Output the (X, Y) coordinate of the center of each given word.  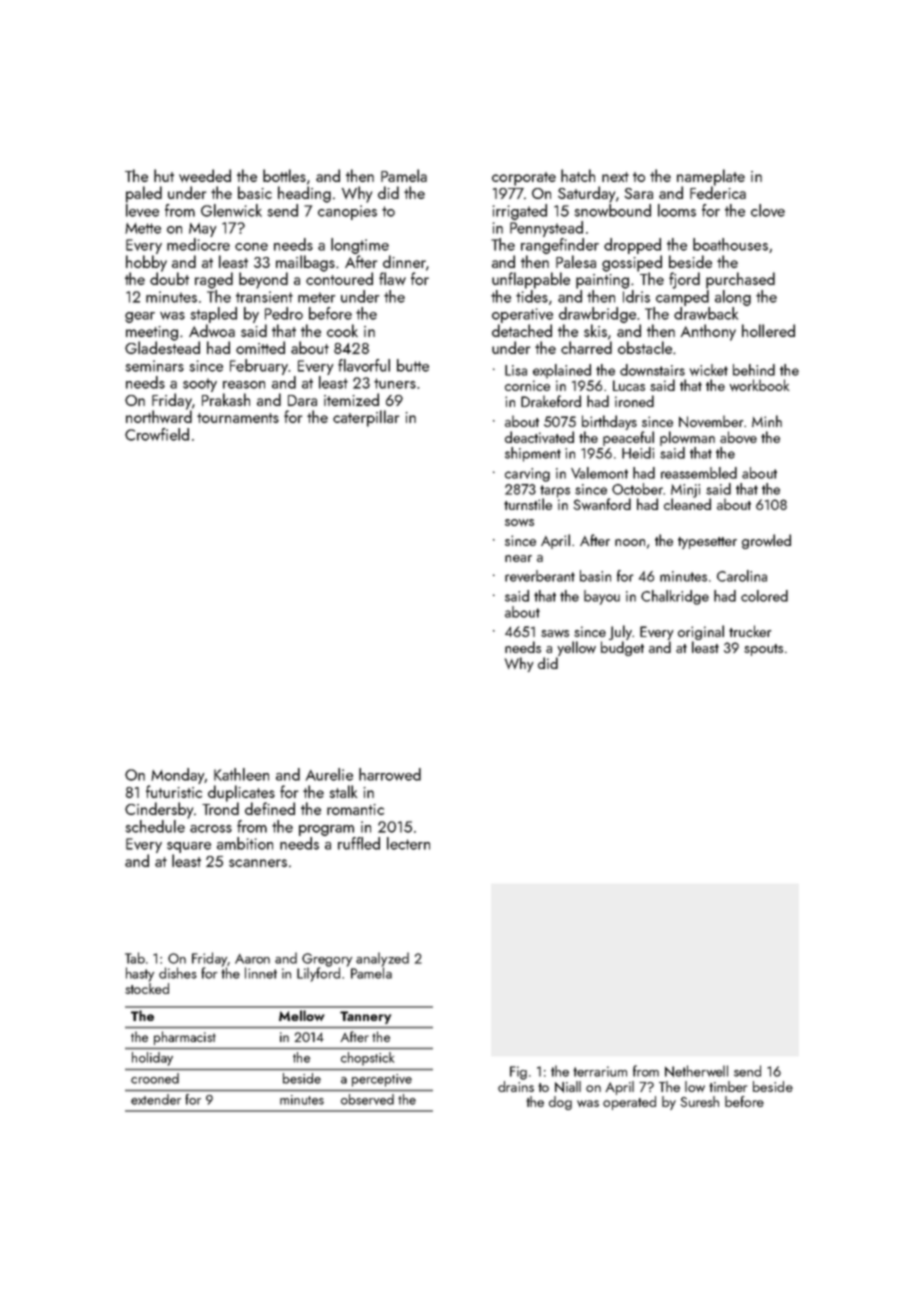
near (518, 558)
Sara (638, 193)
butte (413, 365)
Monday (178, 776)
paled (144, 194)
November (711, 421)
